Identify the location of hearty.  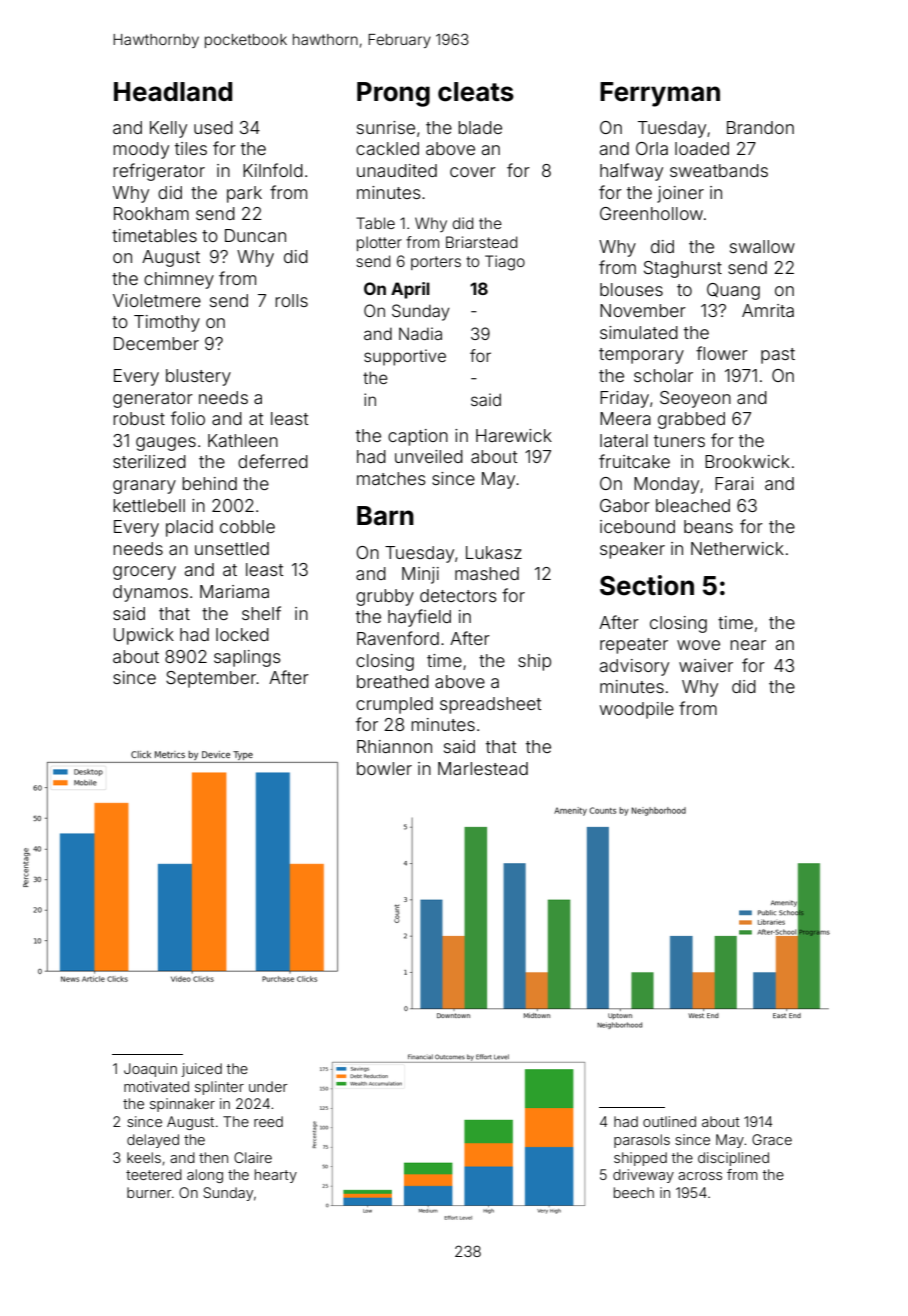
(276, 1176).
